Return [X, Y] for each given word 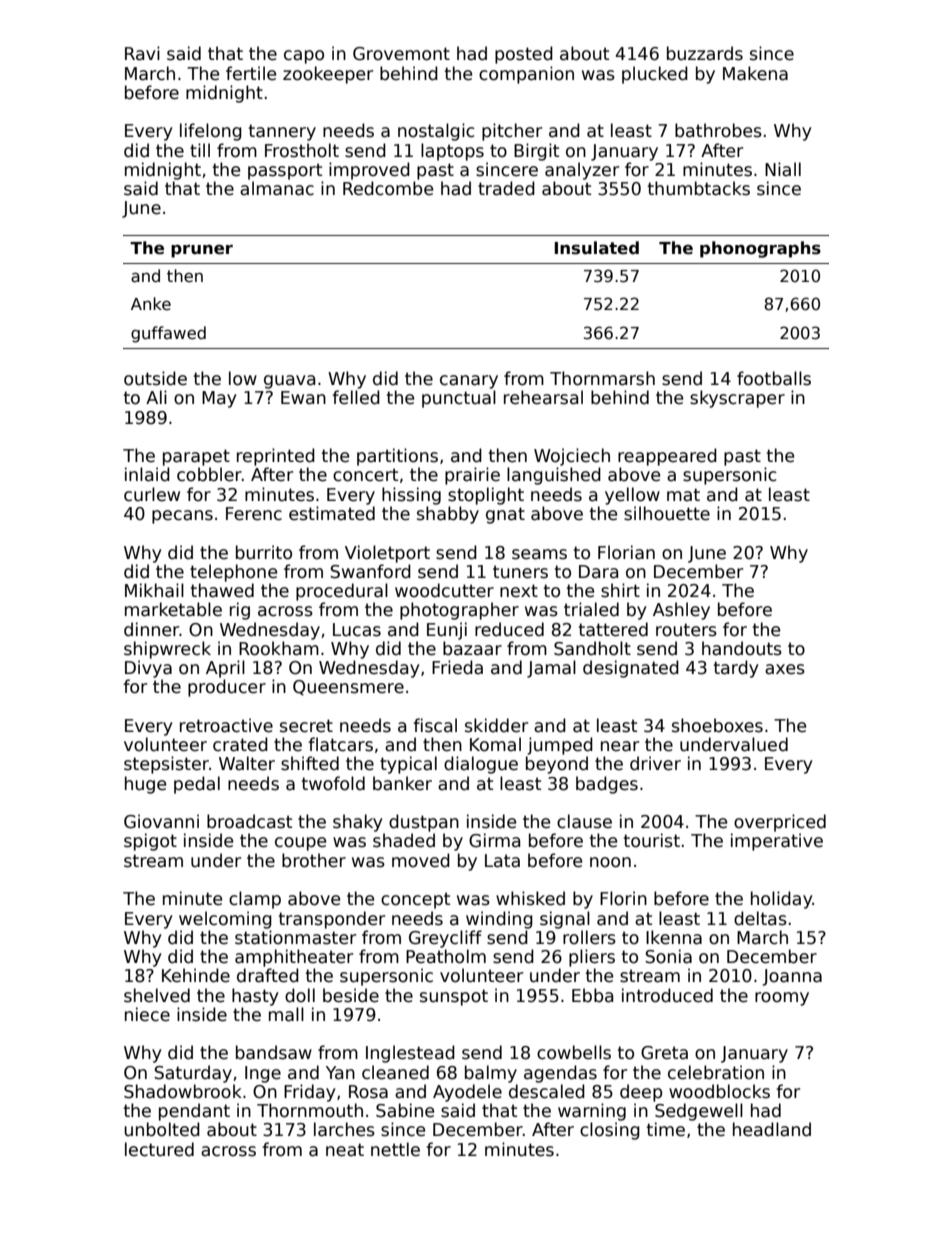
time [666, 1129]
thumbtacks [699, 188]
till [200, 150]
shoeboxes [717, 725]
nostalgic [436, 132]
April [225, 669]
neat [345, 1150]
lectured [159, 1149]
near [620, 746]
